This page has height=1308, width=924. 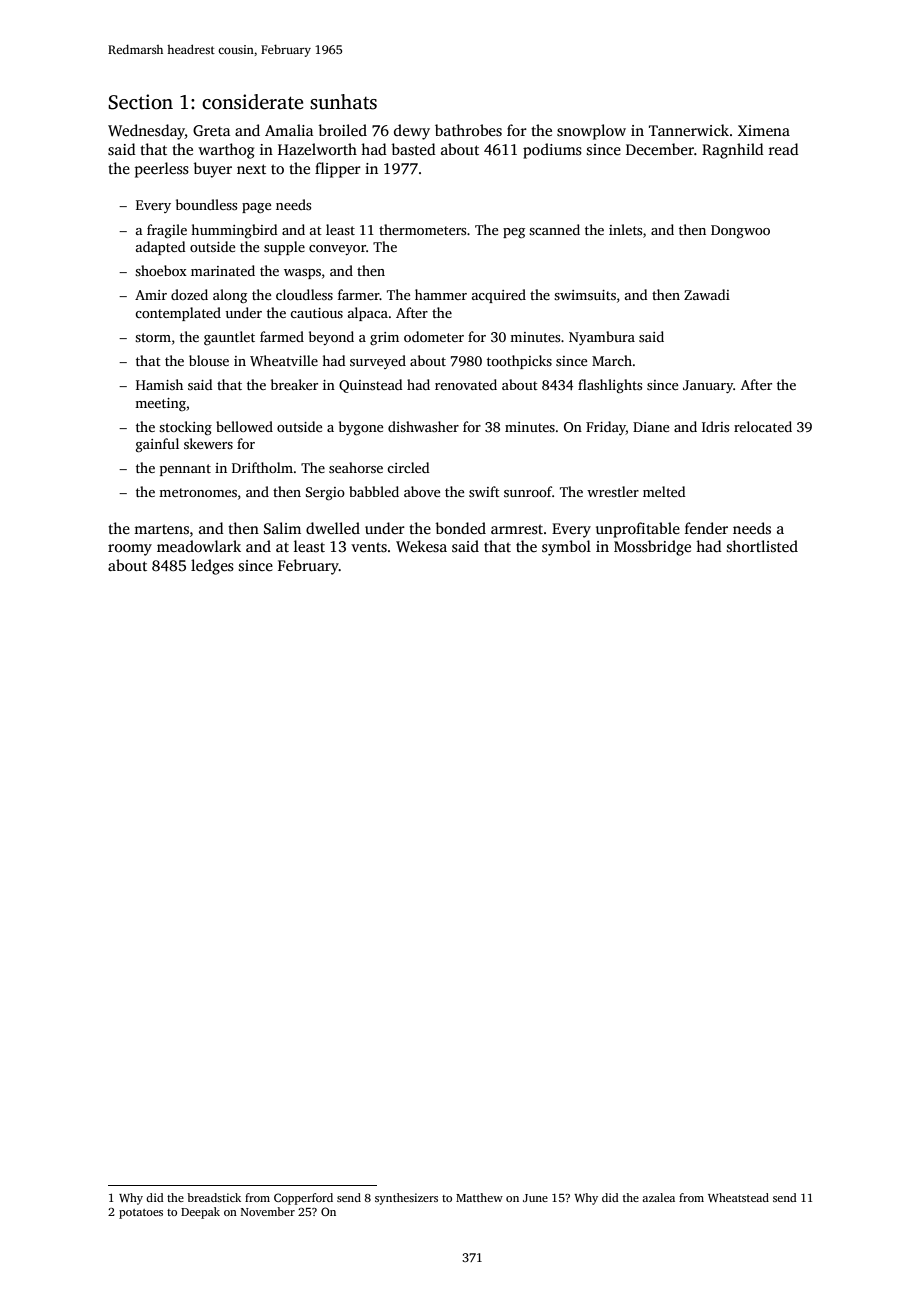 I want to click on bathrobes, so click(x=468, y=130).
